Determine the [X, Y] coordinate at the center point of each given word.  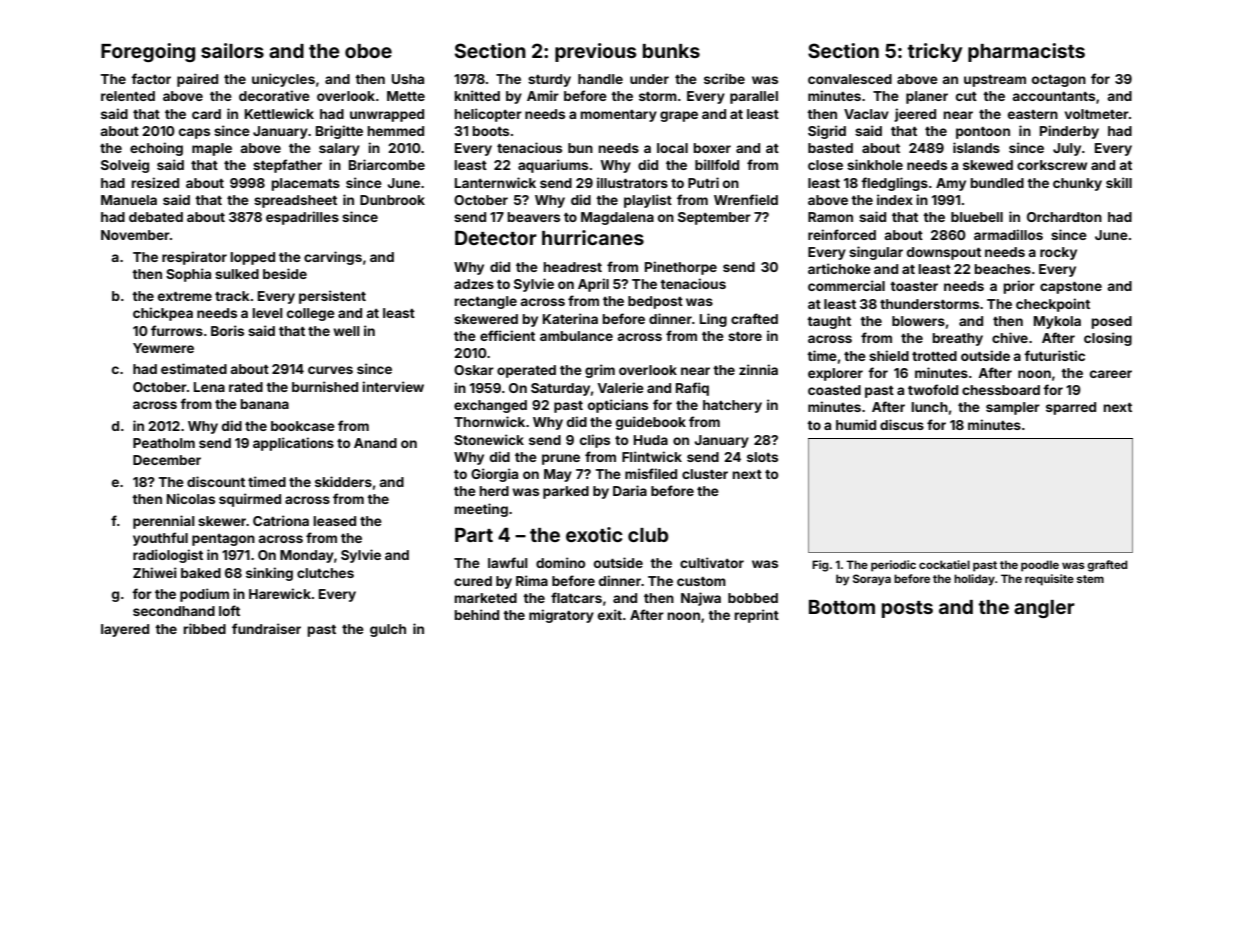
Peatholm [164, 443]
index [895, 199]
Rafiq [692, 389]
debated [156, 217]
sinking [269, 574]
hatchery [732, 406]
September [714, 218]
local [672, 148]
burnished [325, 386]
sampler [1013, 408]
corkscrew [1052, 165]
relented [128, 96]
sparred [1071, 408]
